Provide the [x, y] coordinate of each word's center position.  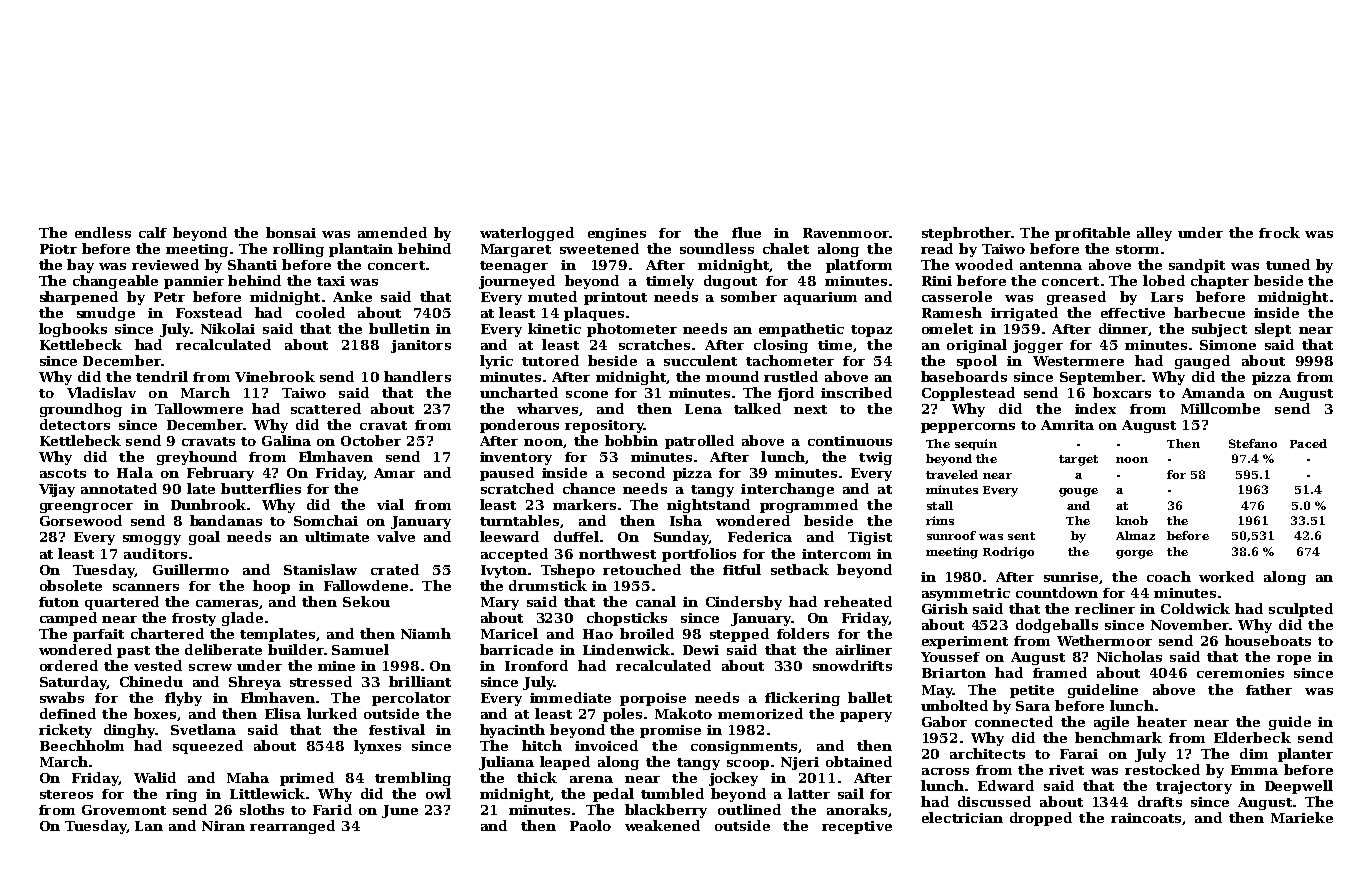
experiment [965, 642]
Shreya [255, 683]
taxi [331, 281]
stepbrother [966, 234]
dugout [730, 282]
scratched [517, 488]
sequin [976, 444]
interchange [787, 490]
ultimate [337, 536]
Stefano [1253, 443]
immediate [570, 697]
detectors [75, 424]
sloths [262, 809]
